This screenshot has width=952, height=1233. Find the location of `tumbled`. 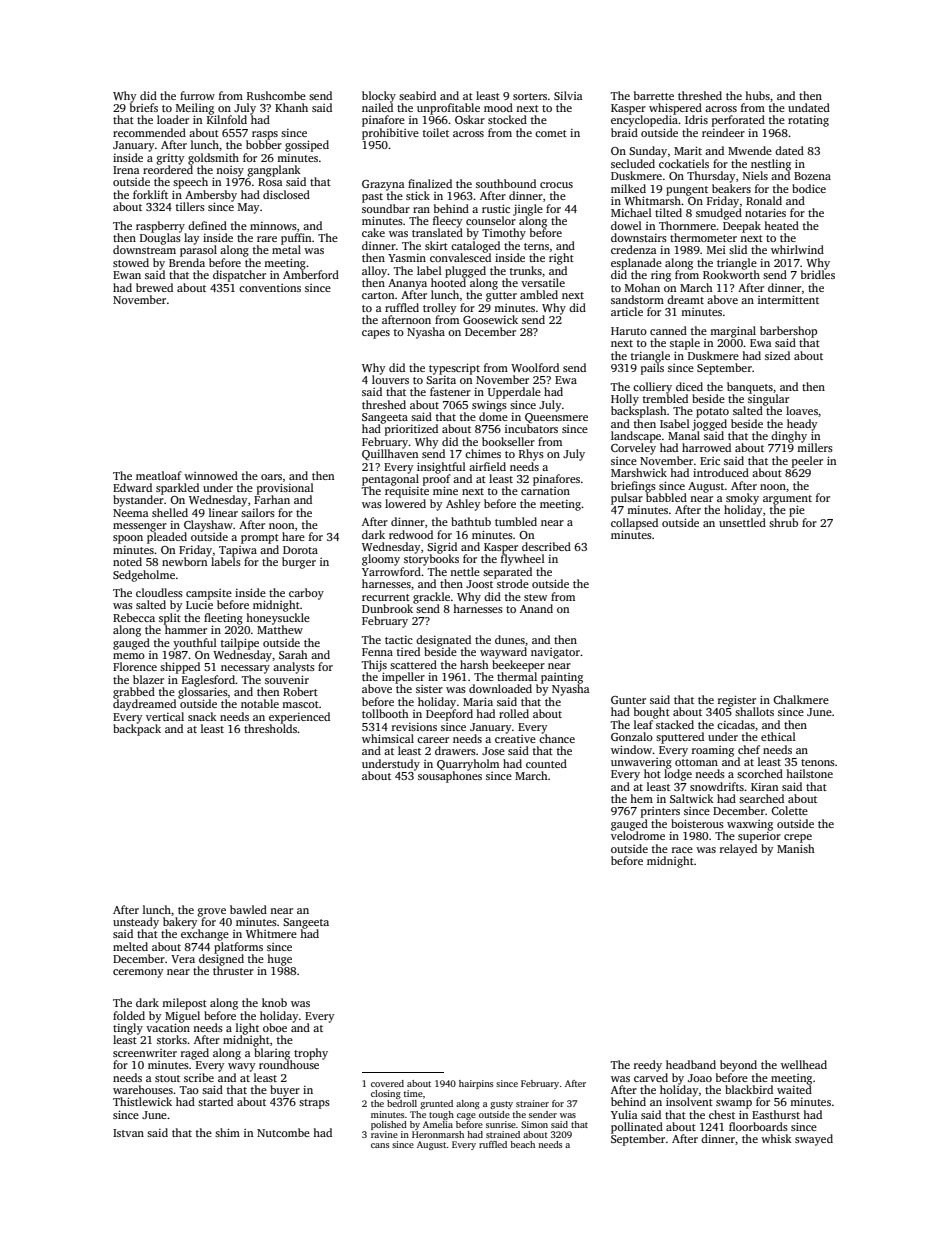

tumbled is located at coordinates (516, 521).
